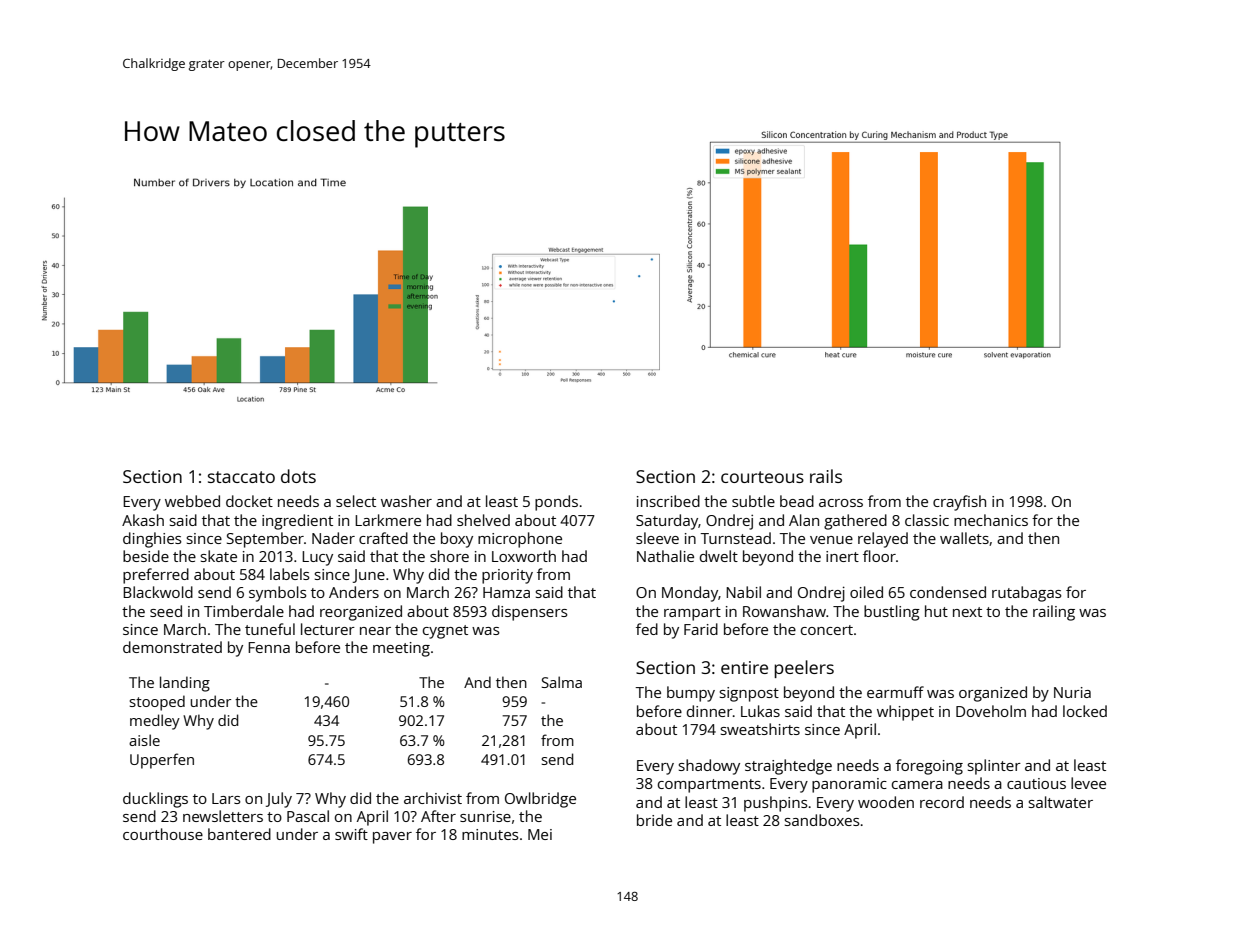 This document has width=1233, height=952. What do you see at coordinates (401, 649) in the document?
I see `meeting` at bounding box center [401, 649].
